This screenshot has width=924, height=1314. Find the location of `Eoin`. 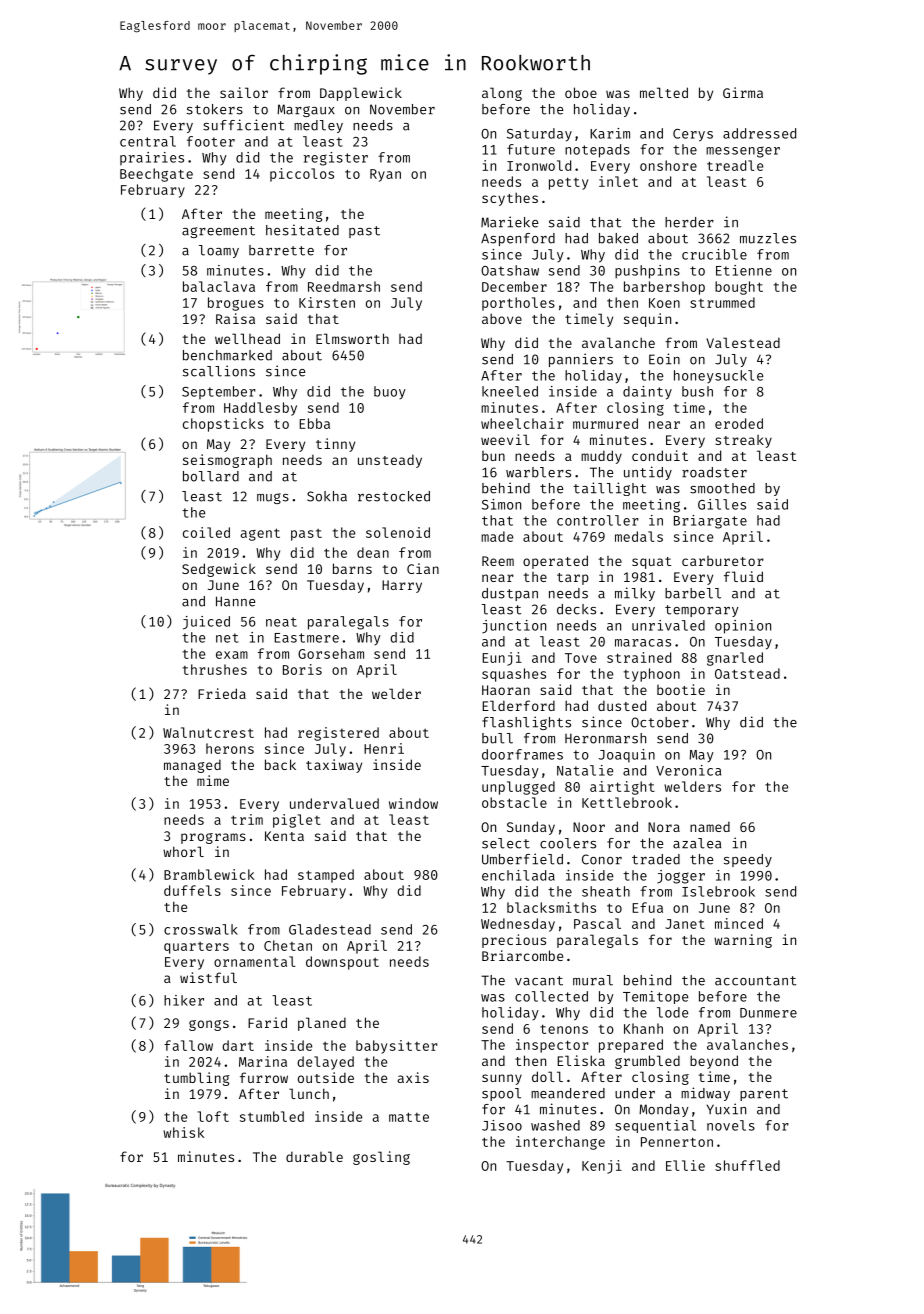

Eoin is located at coordinates (664, 359).
